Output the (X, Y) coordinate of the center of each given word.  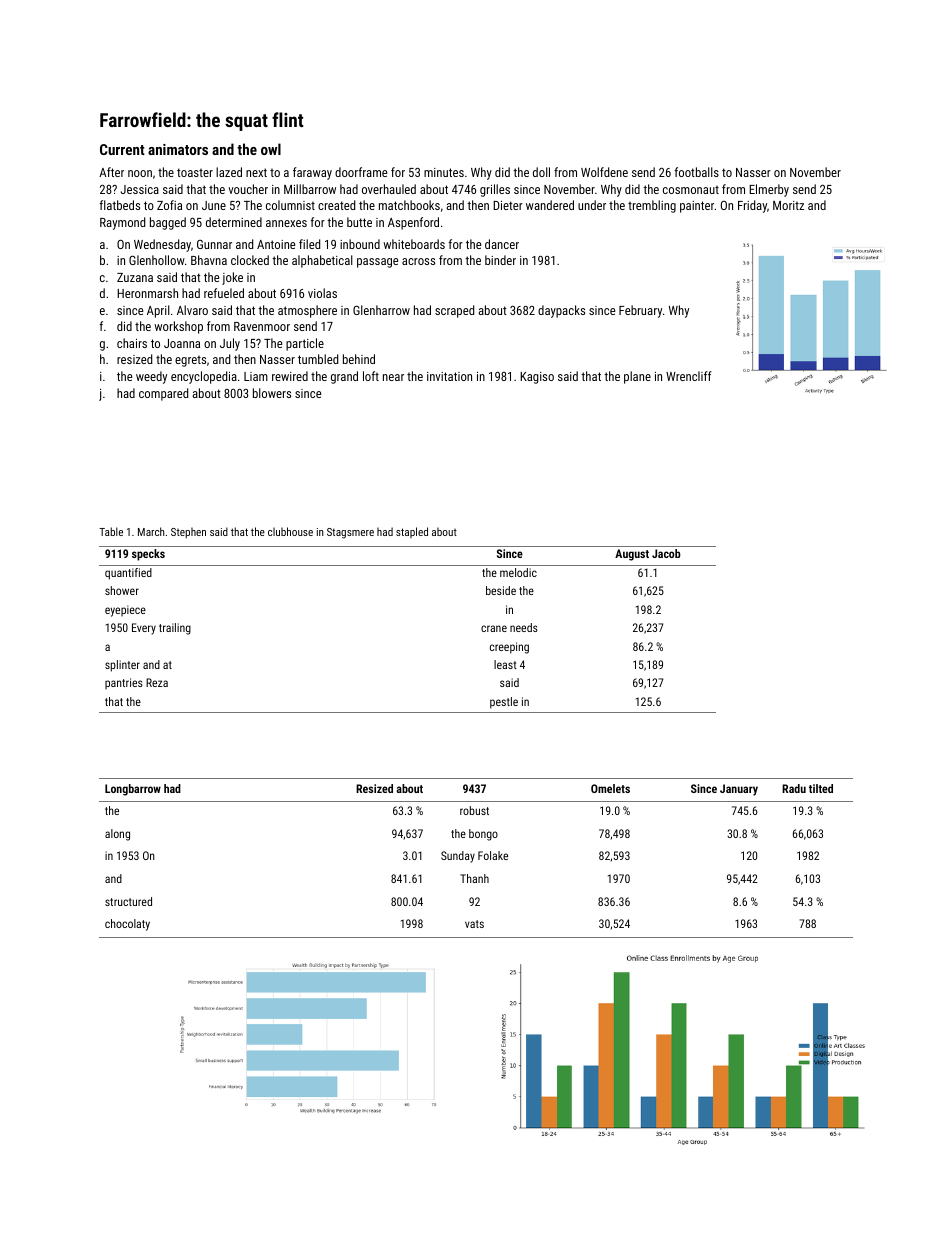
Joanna (182, 343)
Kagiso (537, 378)
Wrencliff (689, 376)
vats (474, 924)
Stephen (188, 532)
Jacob (666, 553)
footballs (696, 172)
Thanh (474, 878)
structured (128, 901)
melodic (518, 572)
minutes (444, 172)
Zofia (169, 205)
